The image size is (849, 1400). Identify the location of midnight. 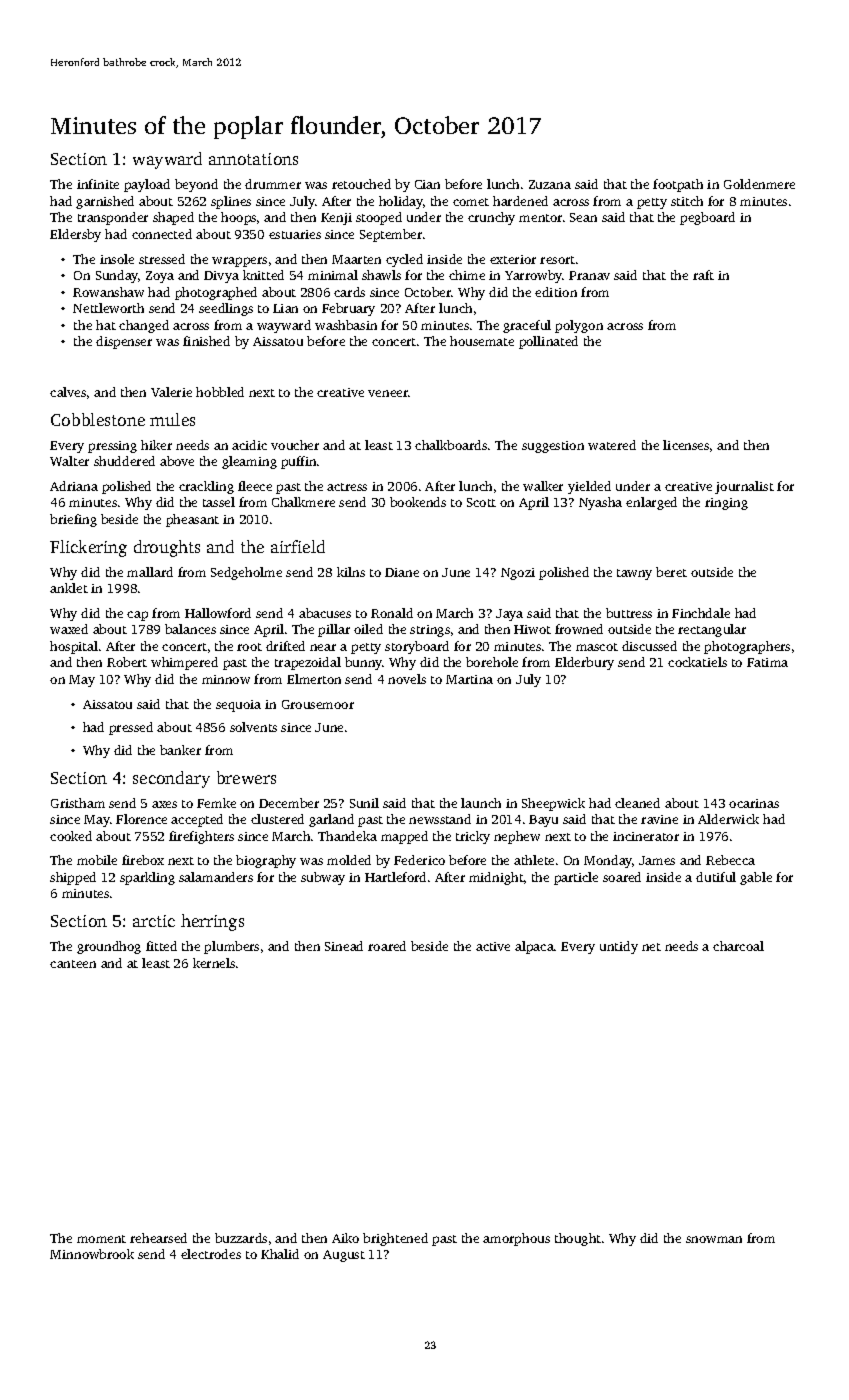
(496, 878).
